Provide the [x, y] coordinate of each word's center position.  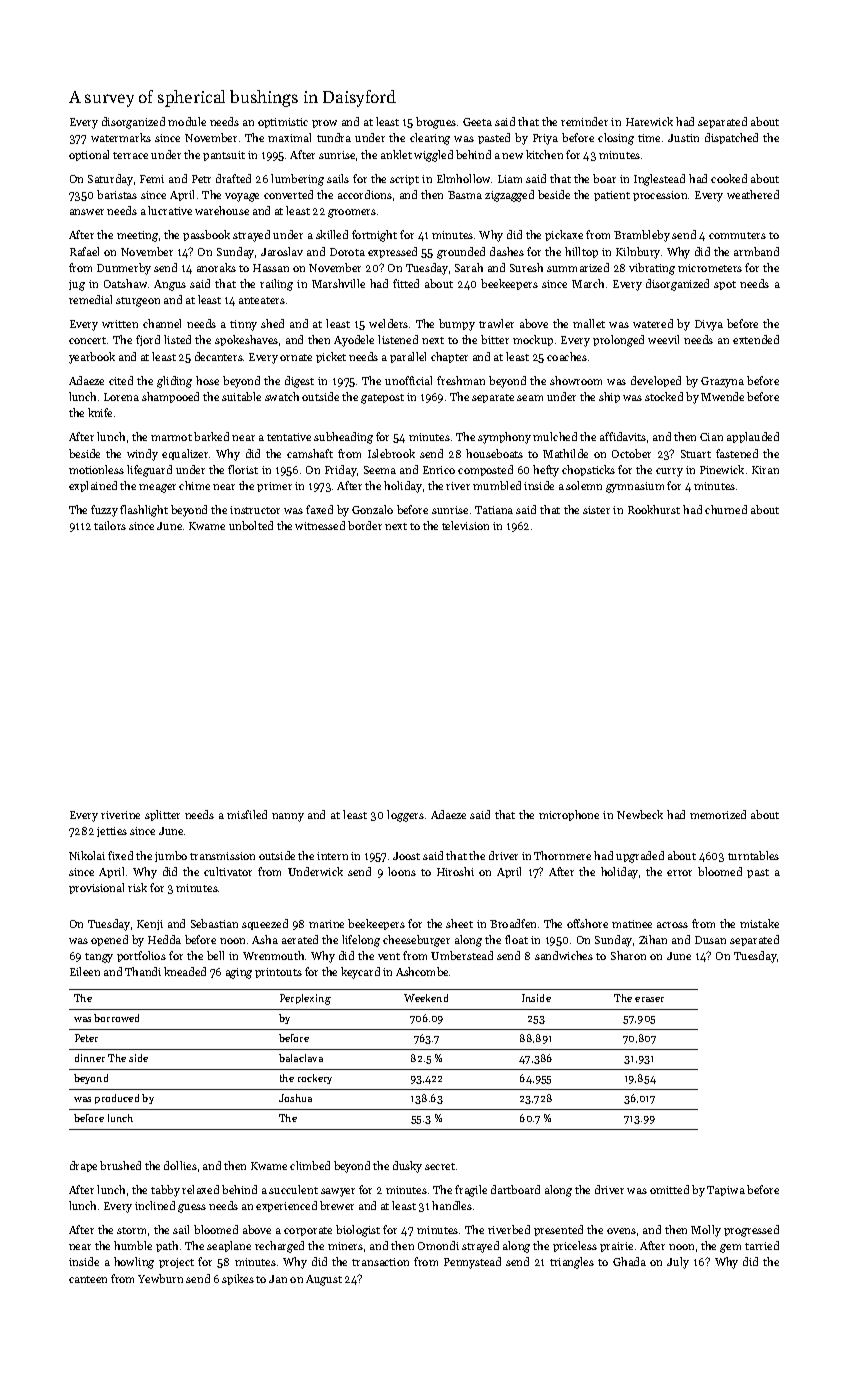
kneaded [185, 971]
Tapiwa [726, 1191]
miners [345, 1246]
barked [211, 436]
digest [299, 382]
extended [756, 339]
